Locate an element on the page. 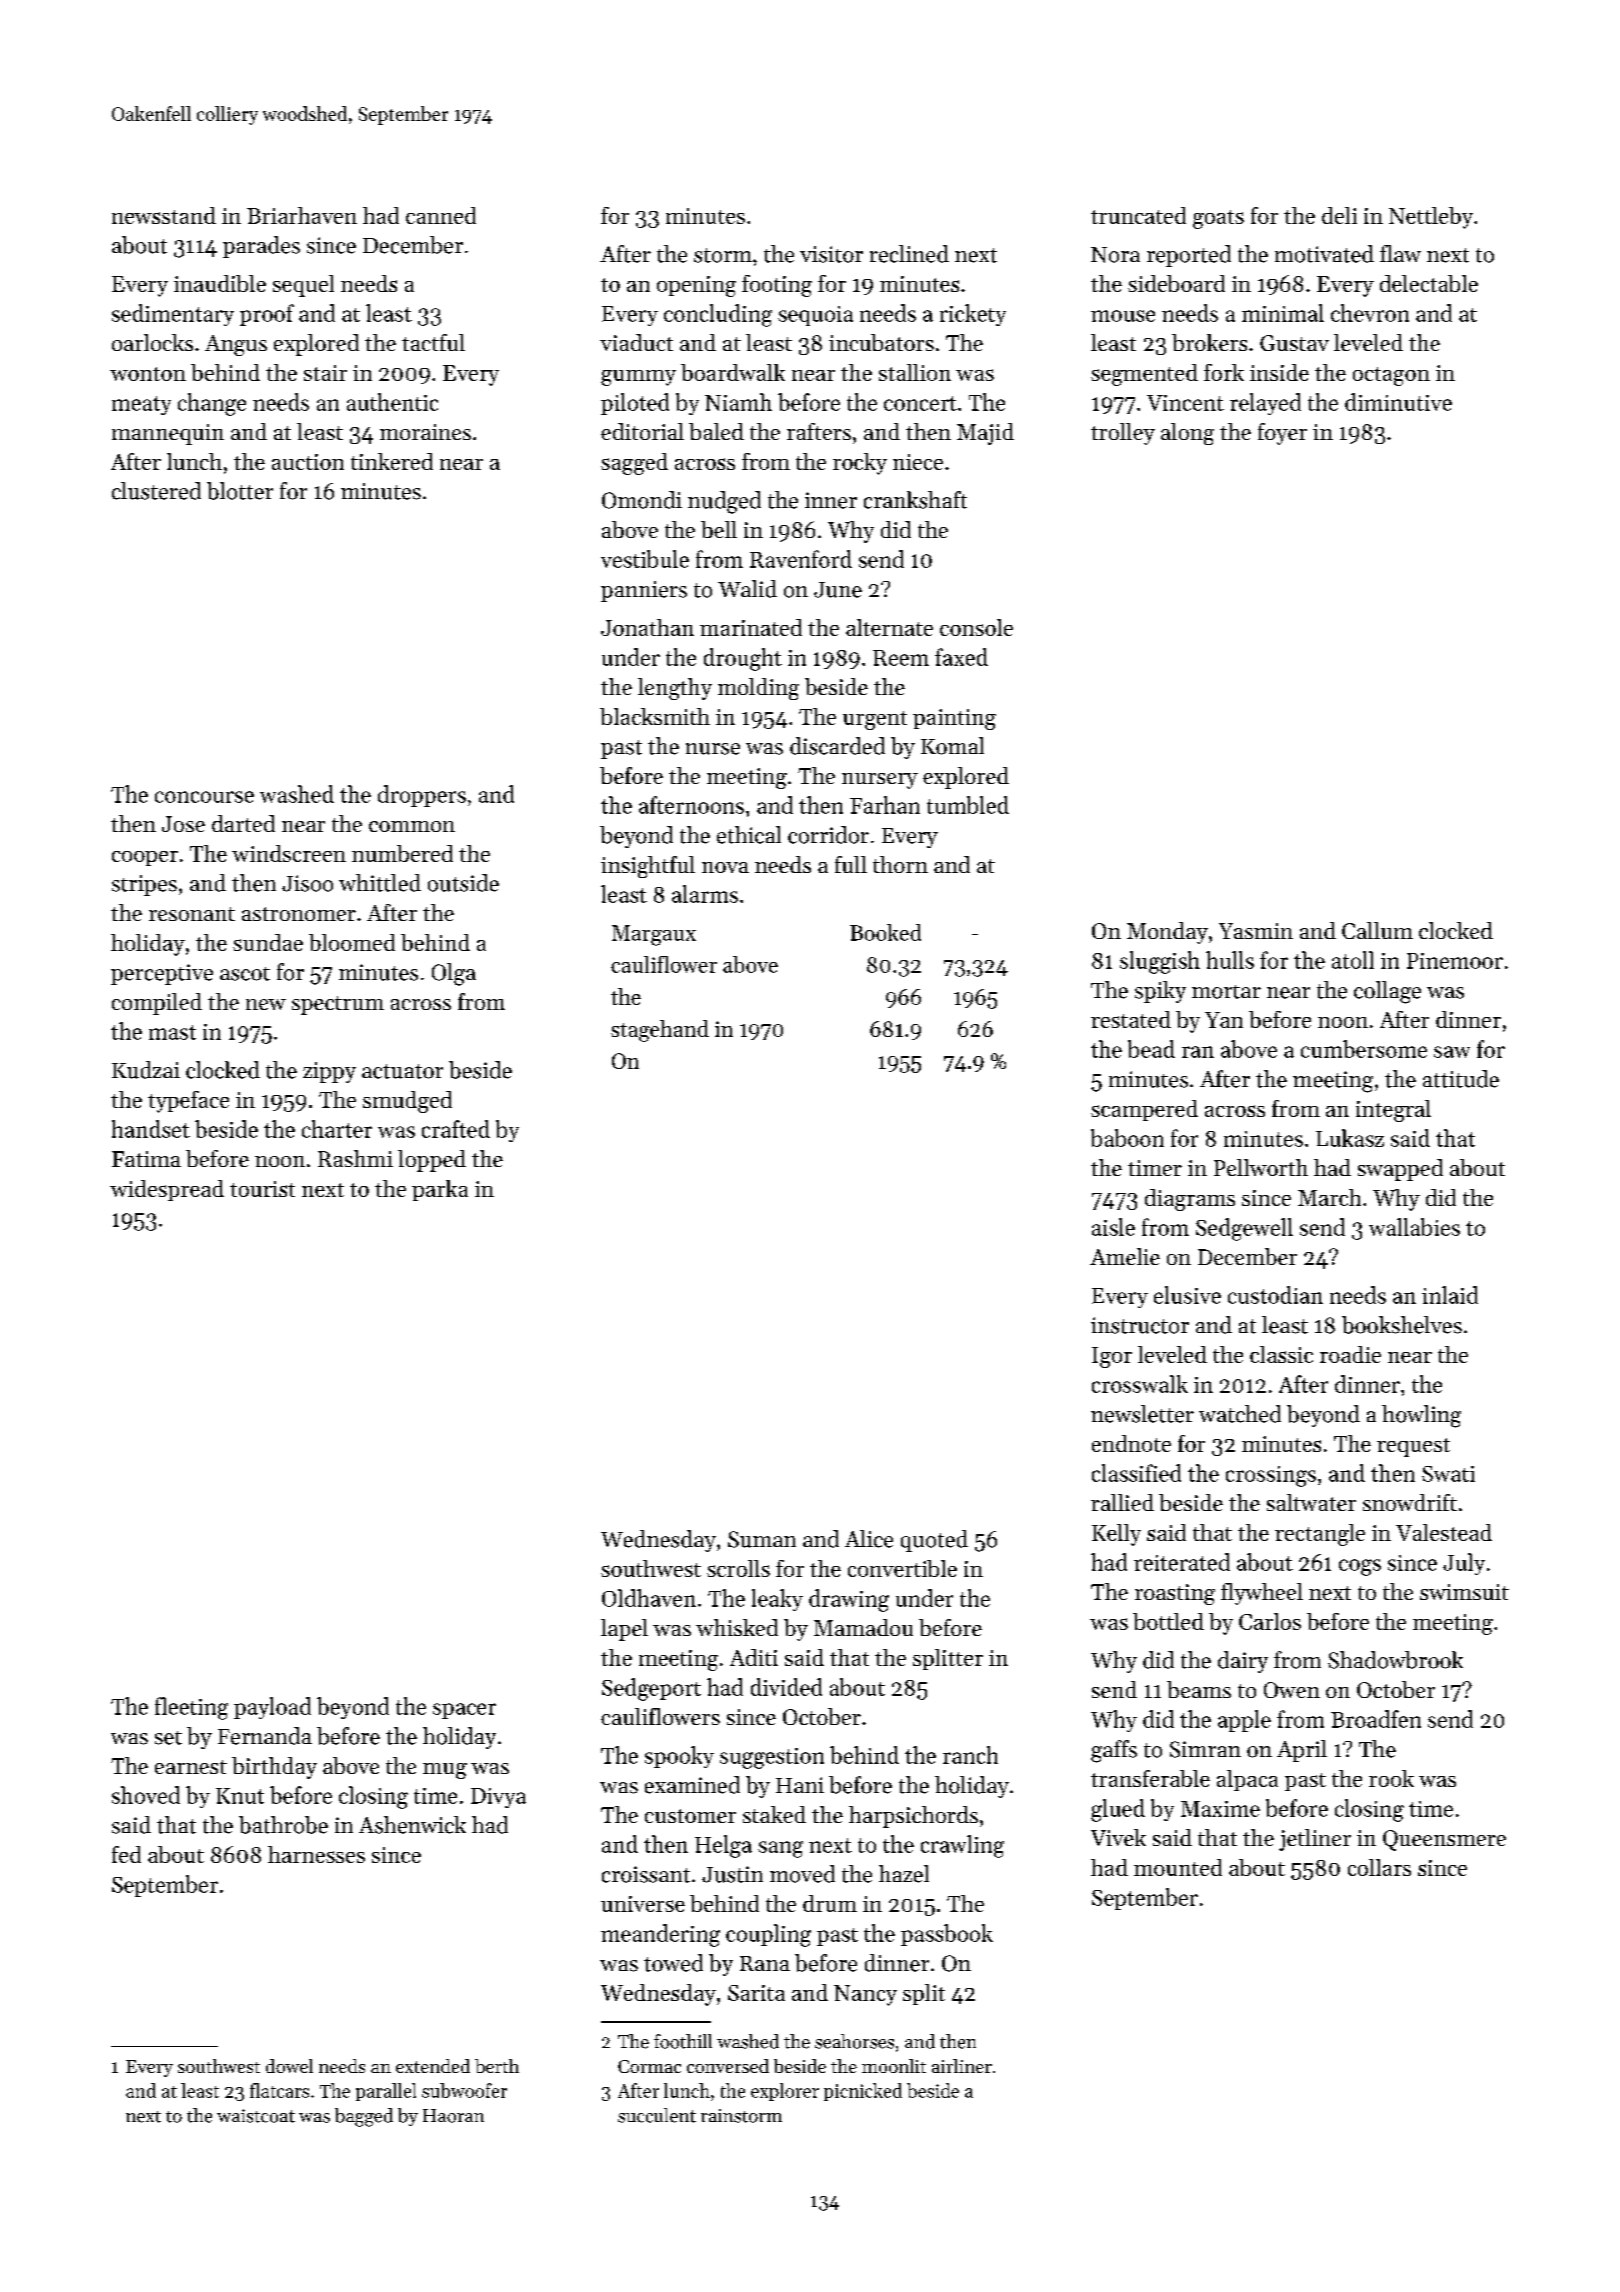  Reem is located at coordinates (901, 658).
